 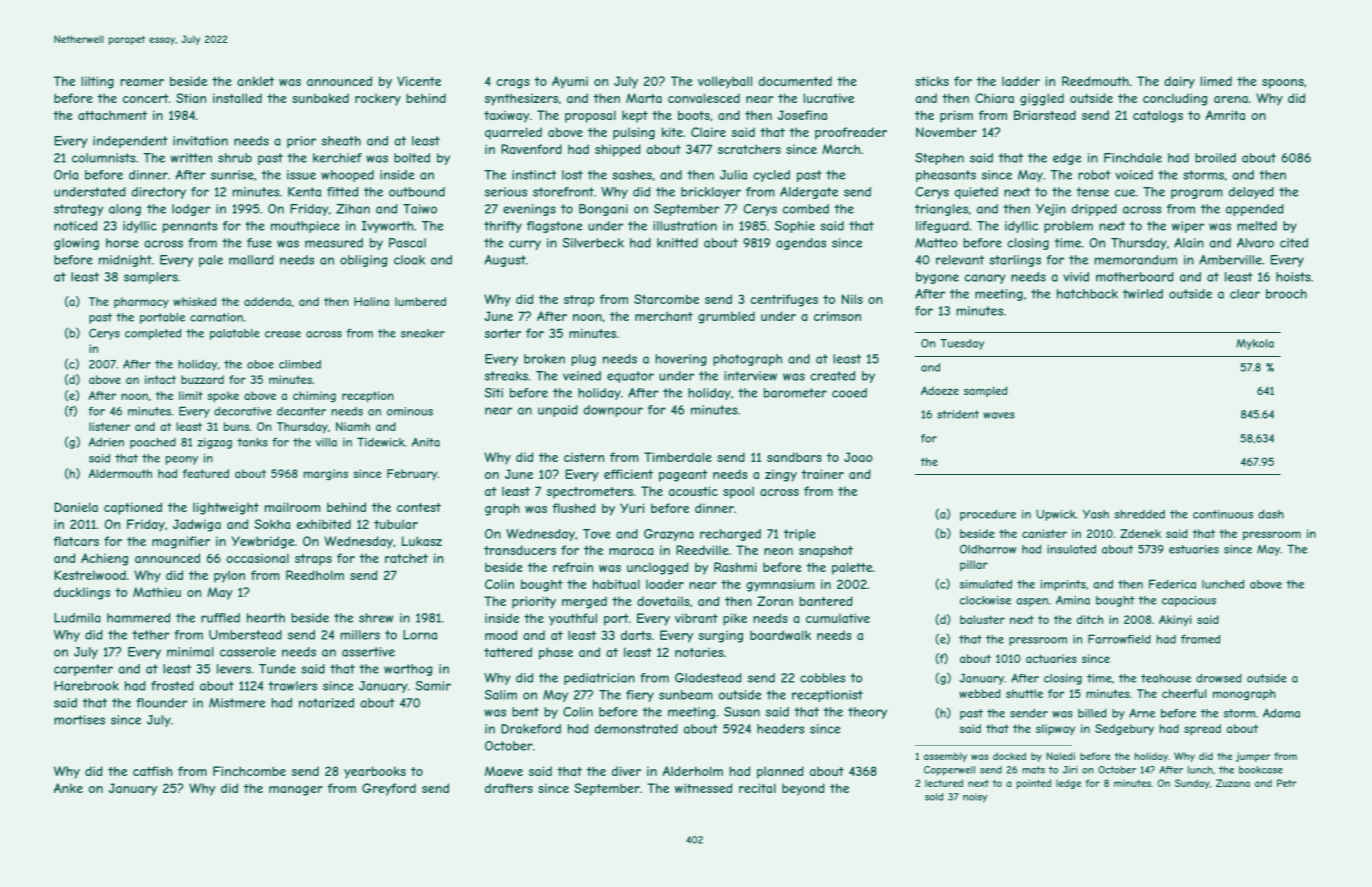 I want to click on attachment, so click(x=112, y=115).
